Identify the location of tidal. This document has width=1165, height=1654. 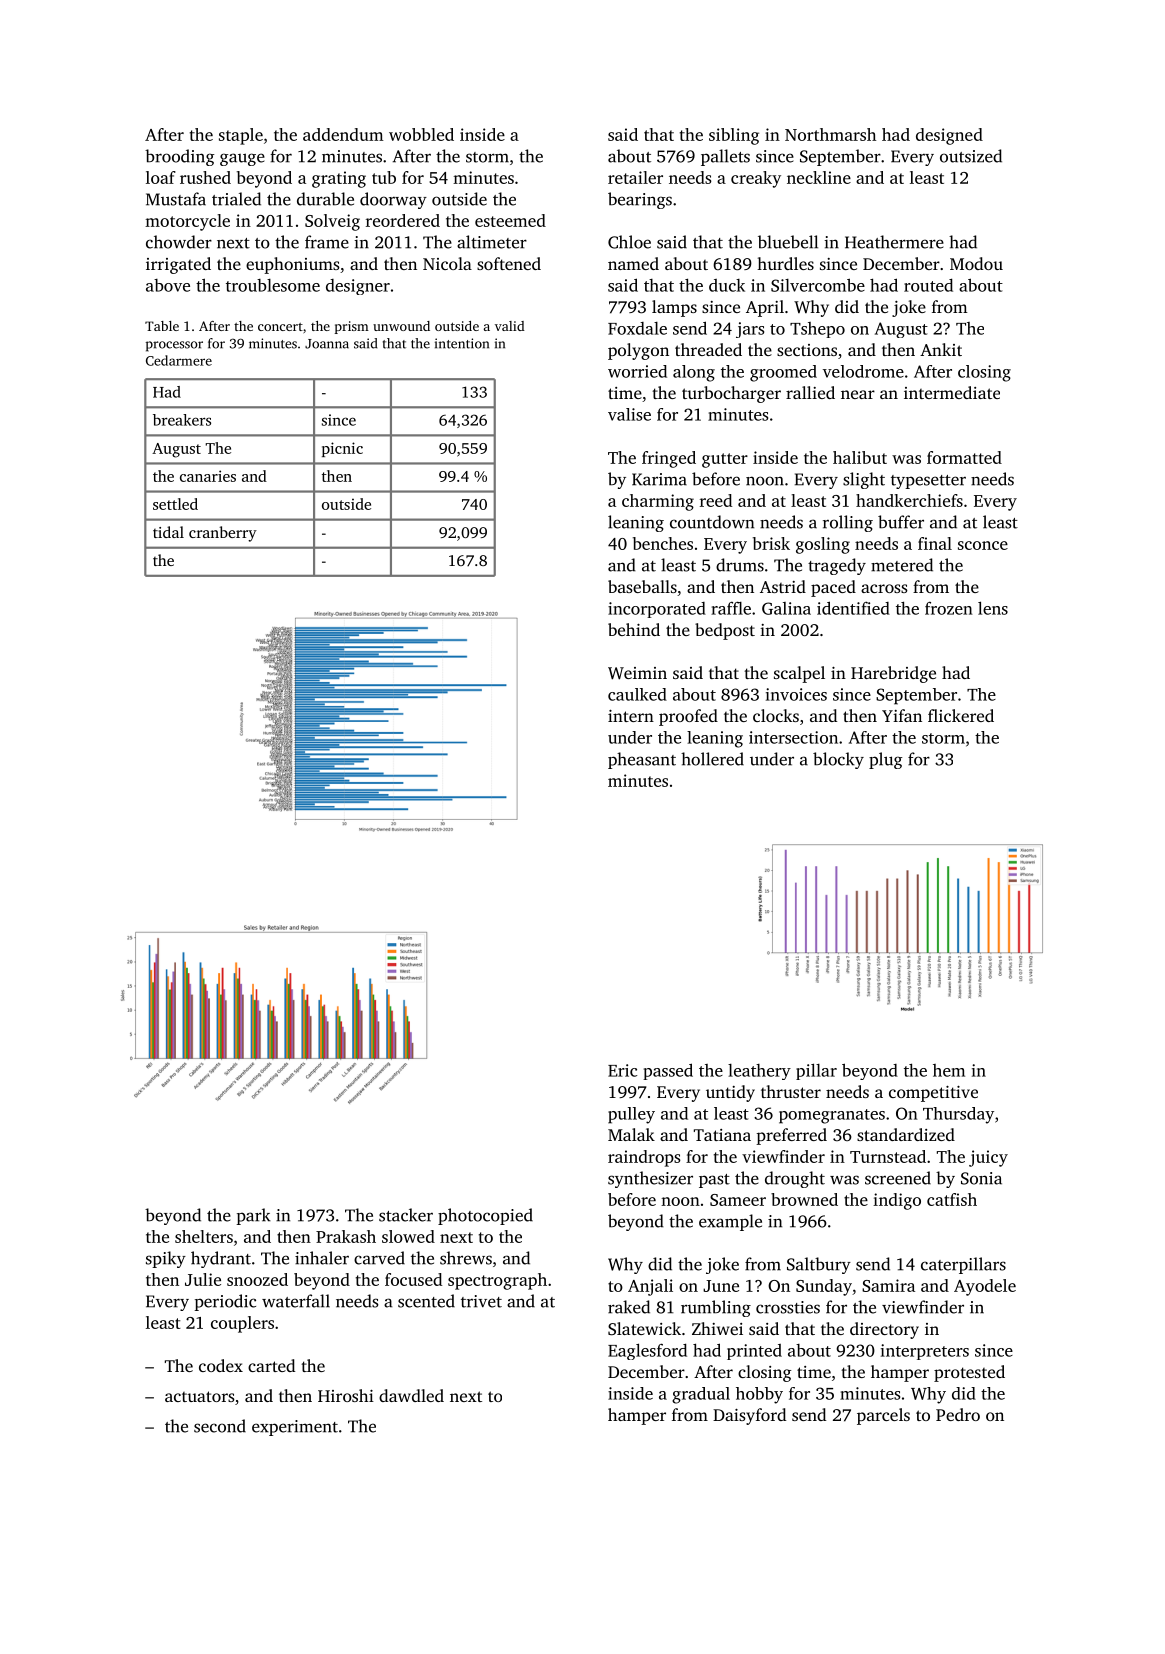
(168, 532).
